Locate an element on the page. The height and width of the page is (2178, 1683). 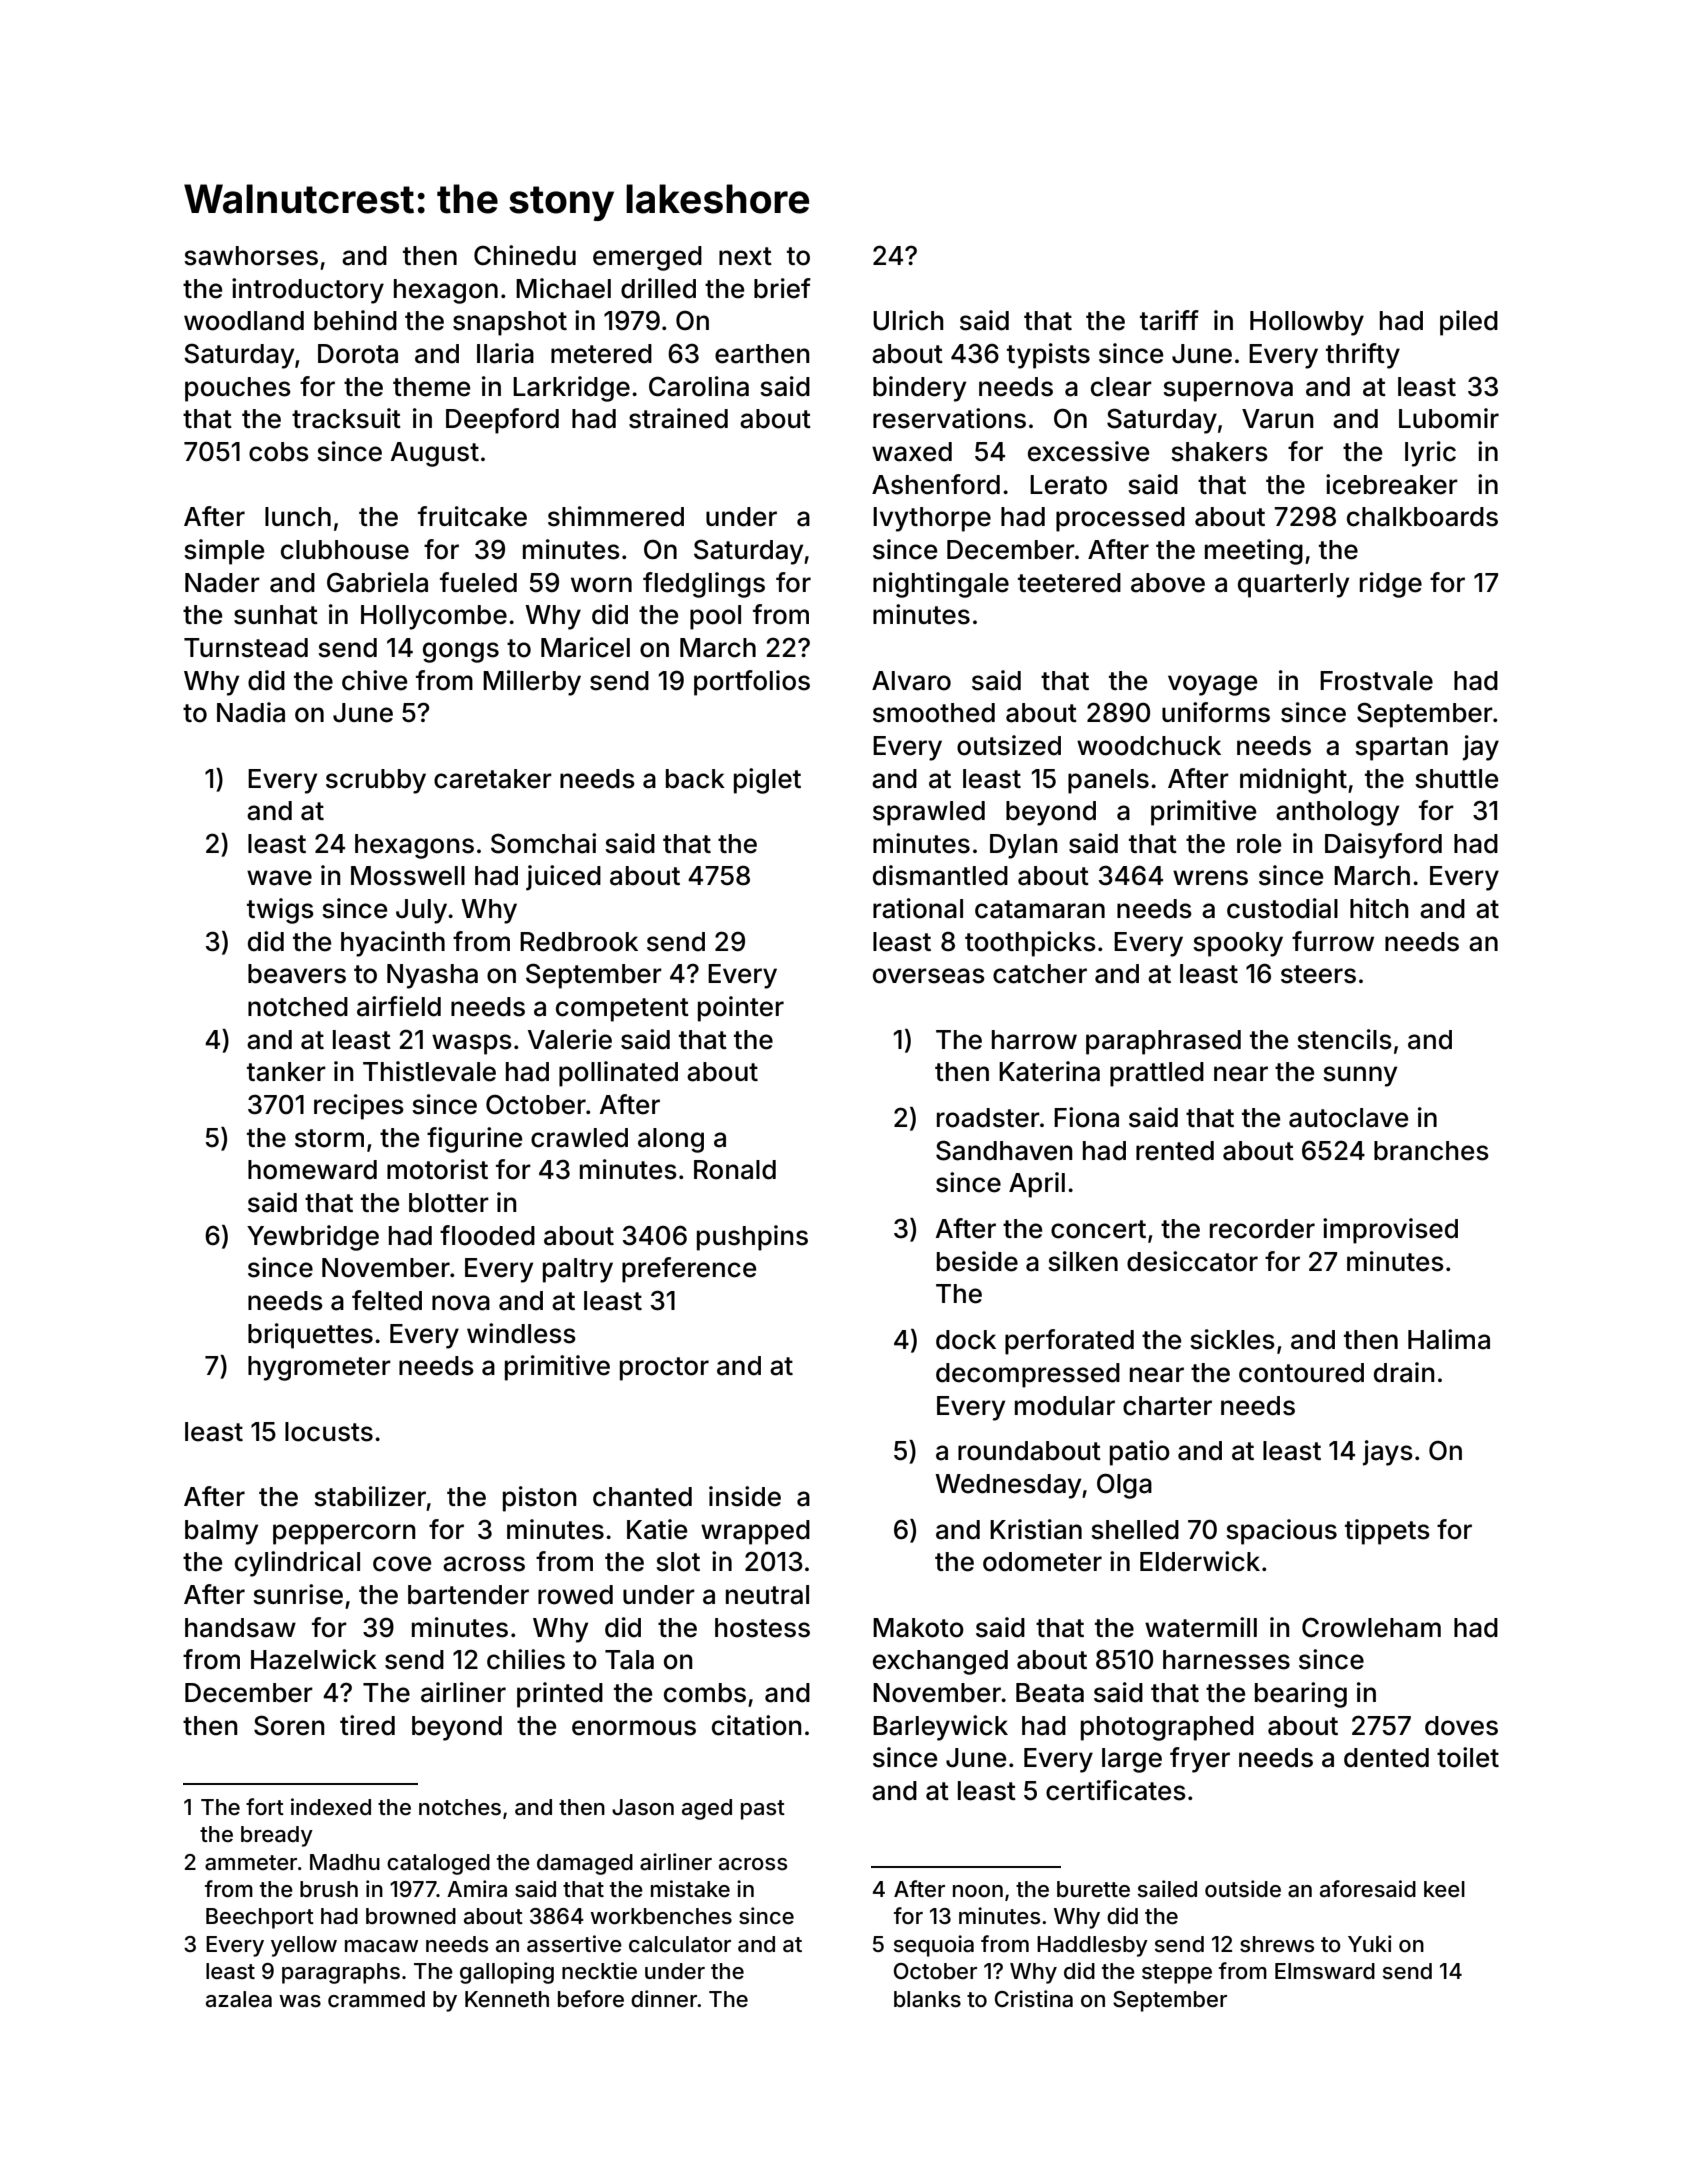
thrifty is located at coordinates (1363, 356).
